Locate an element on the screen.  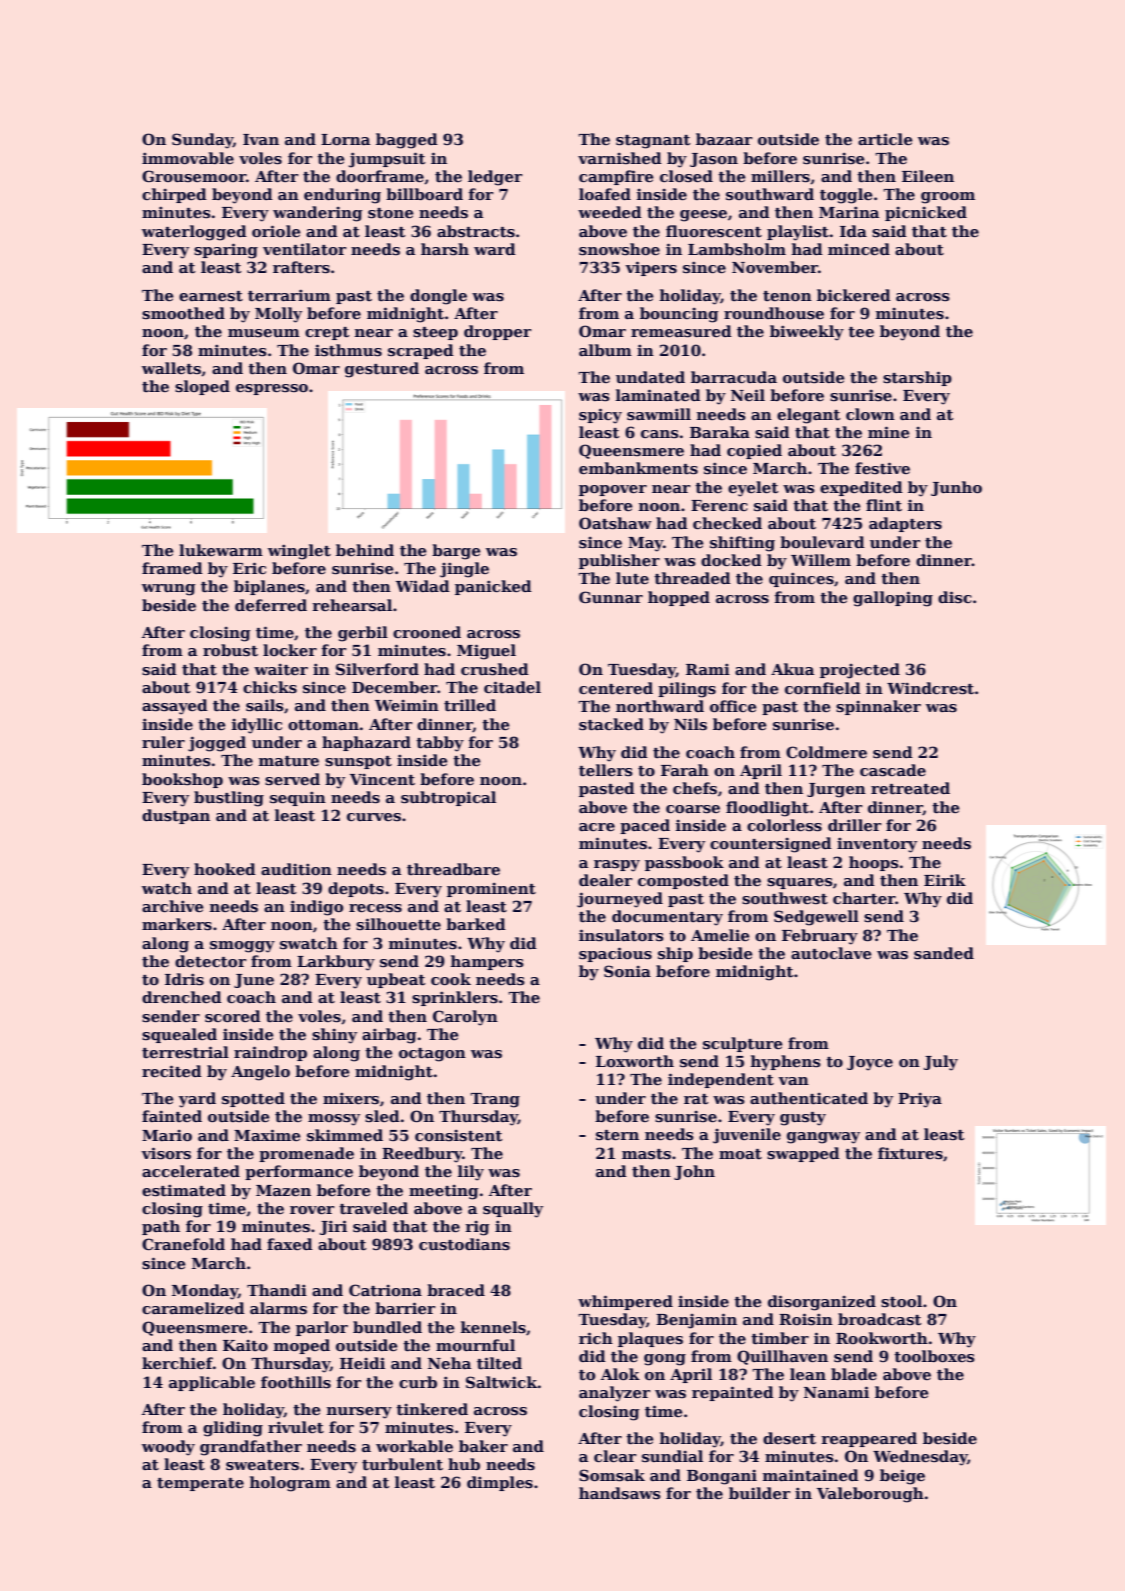
abstracts is located at coordinates (476, 231).
